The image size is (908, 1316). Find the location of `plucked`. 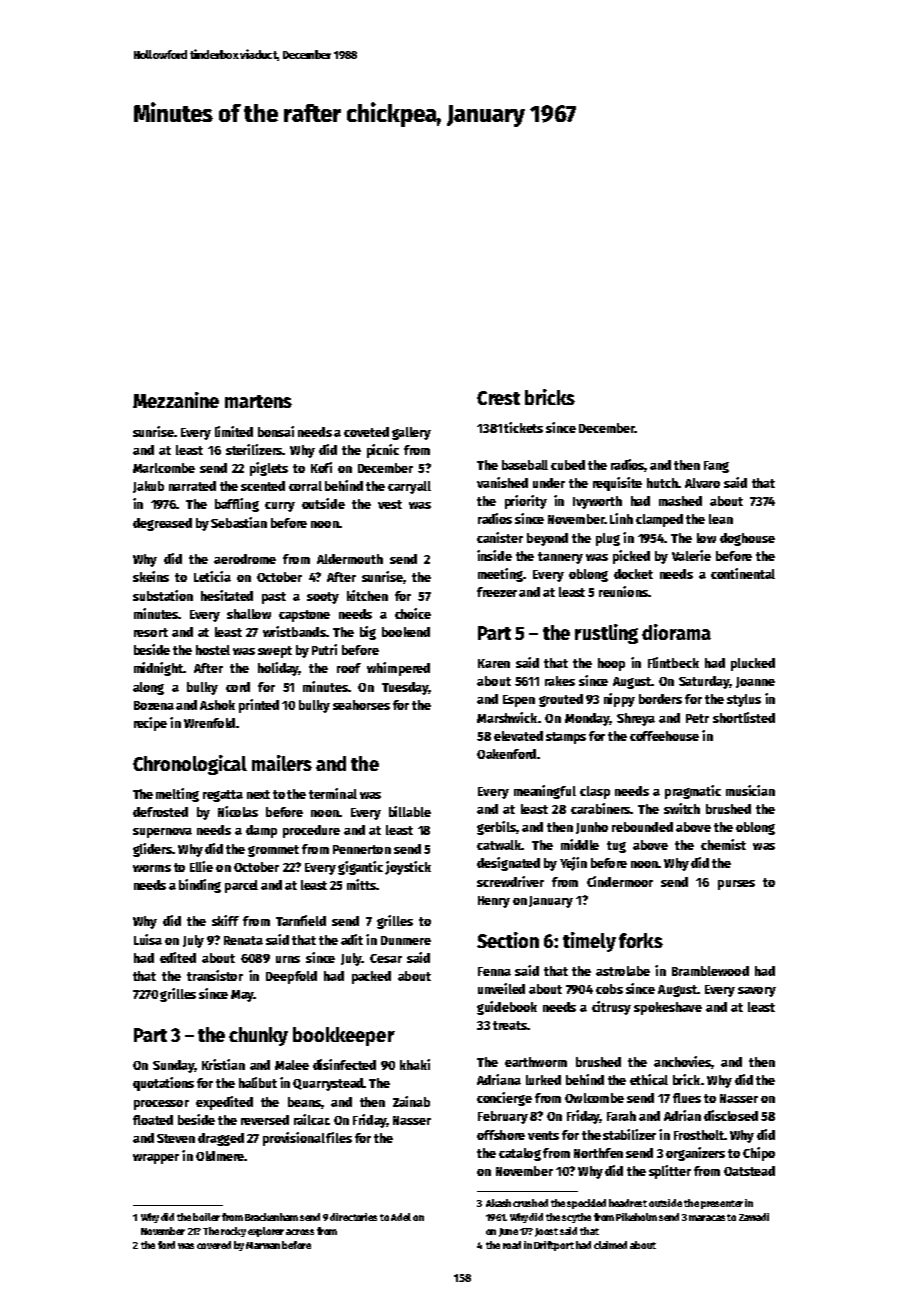

plucked is located at coordinates (753, 664).
